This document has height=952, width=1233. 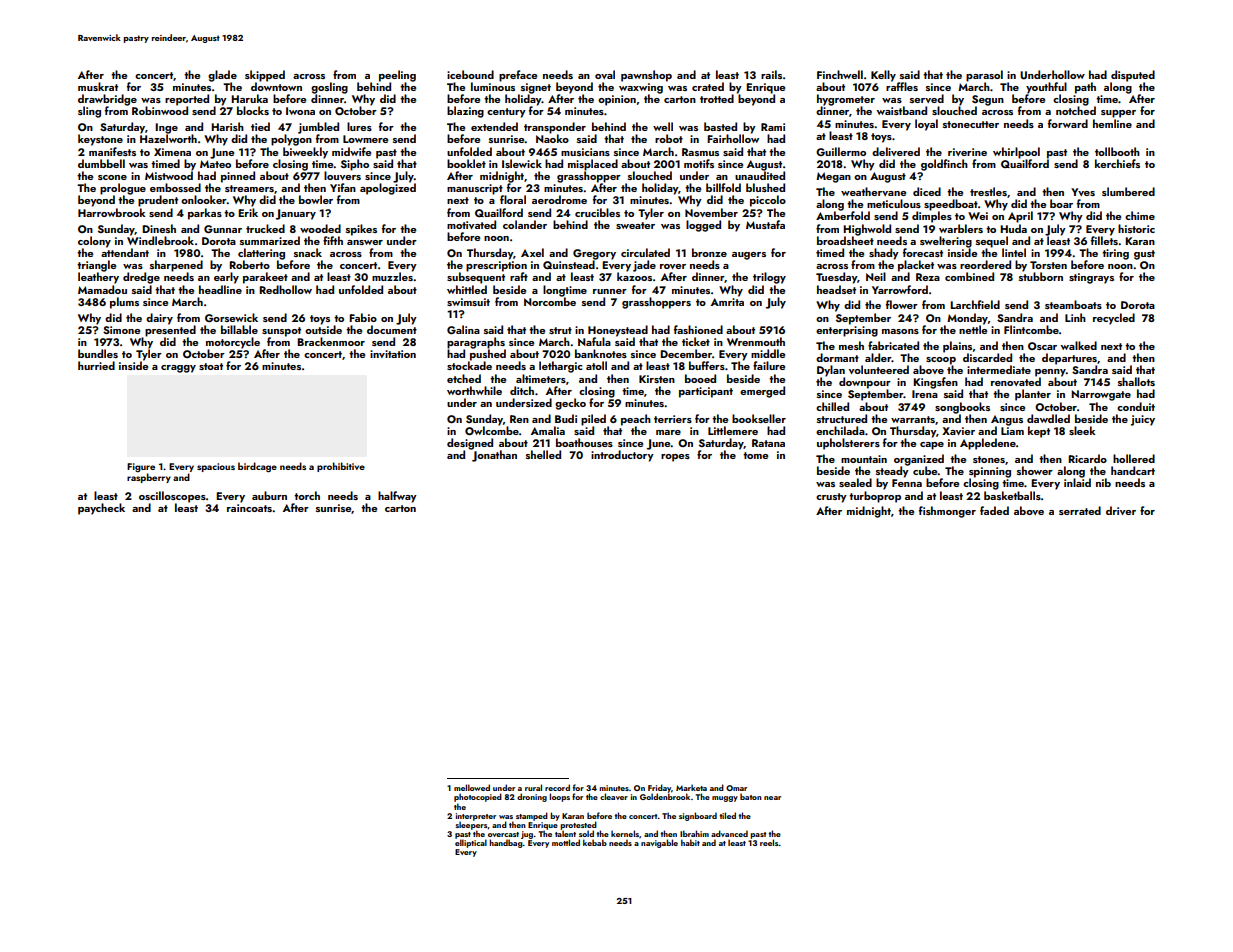 What do you see at coordinates (923, 252) in the document?
I see `forecast` at bounding box center [923, 252].
